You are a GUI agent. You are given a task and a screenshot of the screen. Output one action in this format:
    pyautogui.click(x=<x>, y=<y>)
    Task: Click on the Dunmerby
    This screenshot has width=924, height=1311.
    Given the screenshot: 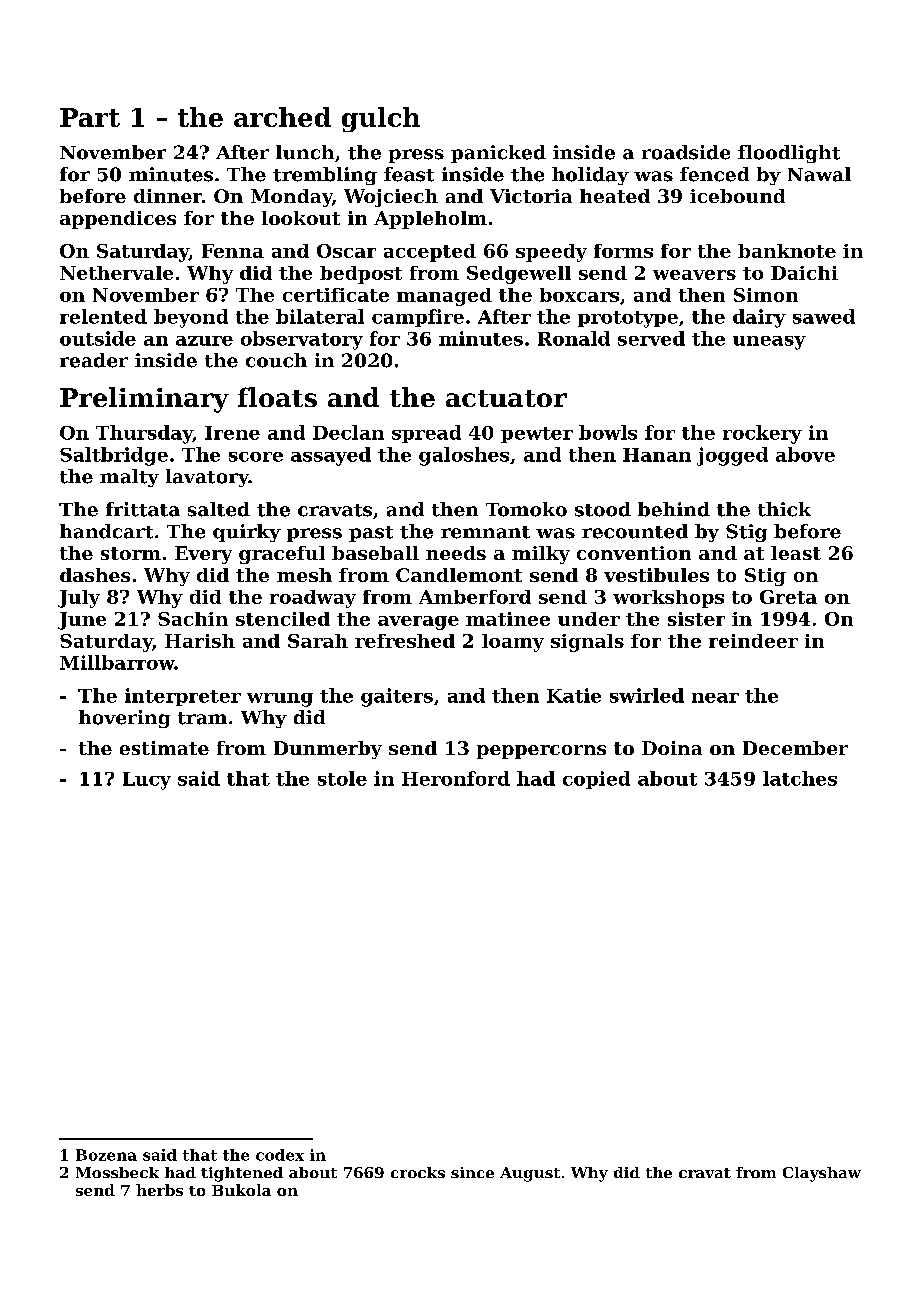 What is the action you would take?
    pyautogui.click(x=328, y=750)
